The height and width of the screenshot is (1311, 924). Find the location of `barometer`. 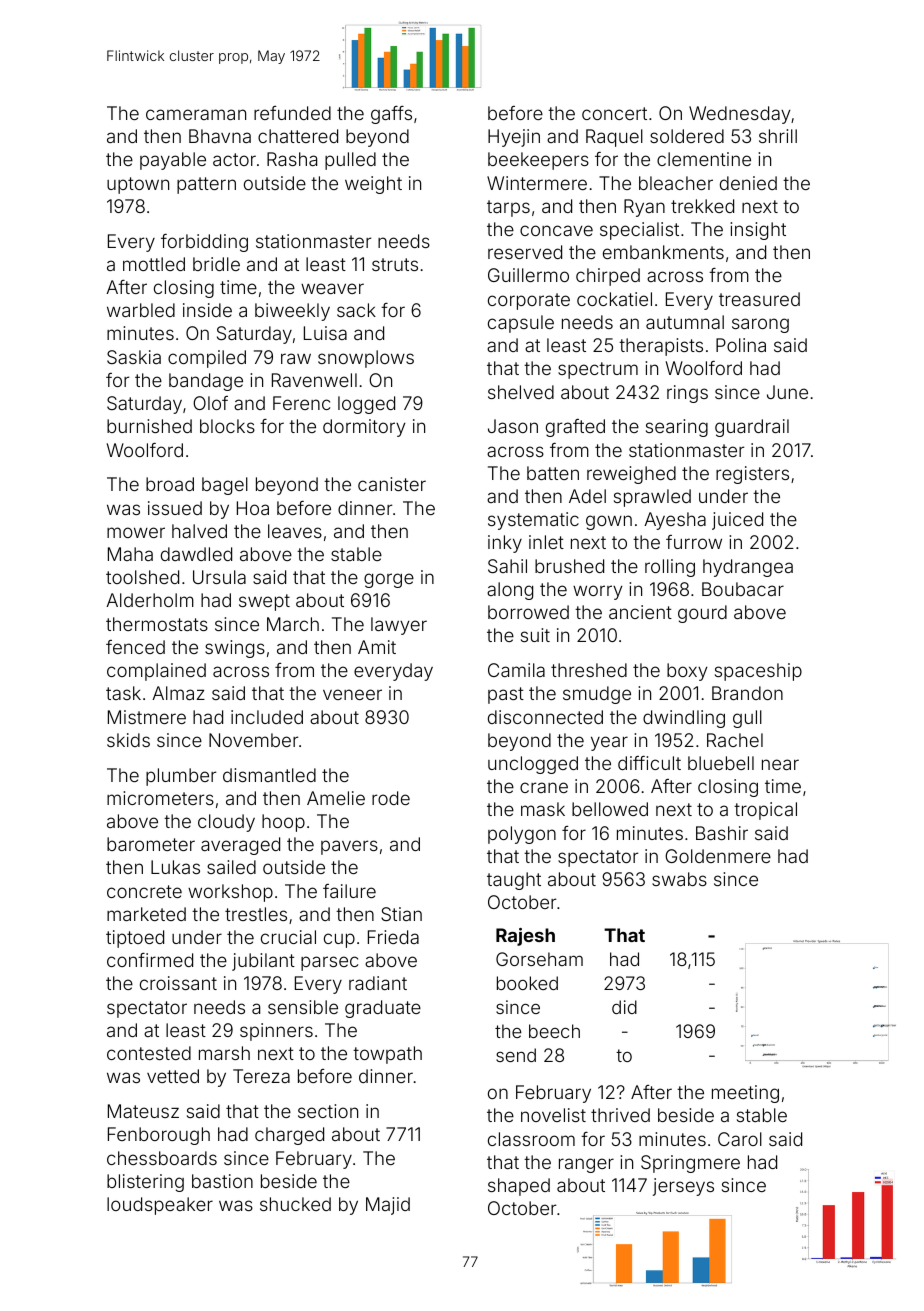

barometer is located at coordinates (151, 844).
